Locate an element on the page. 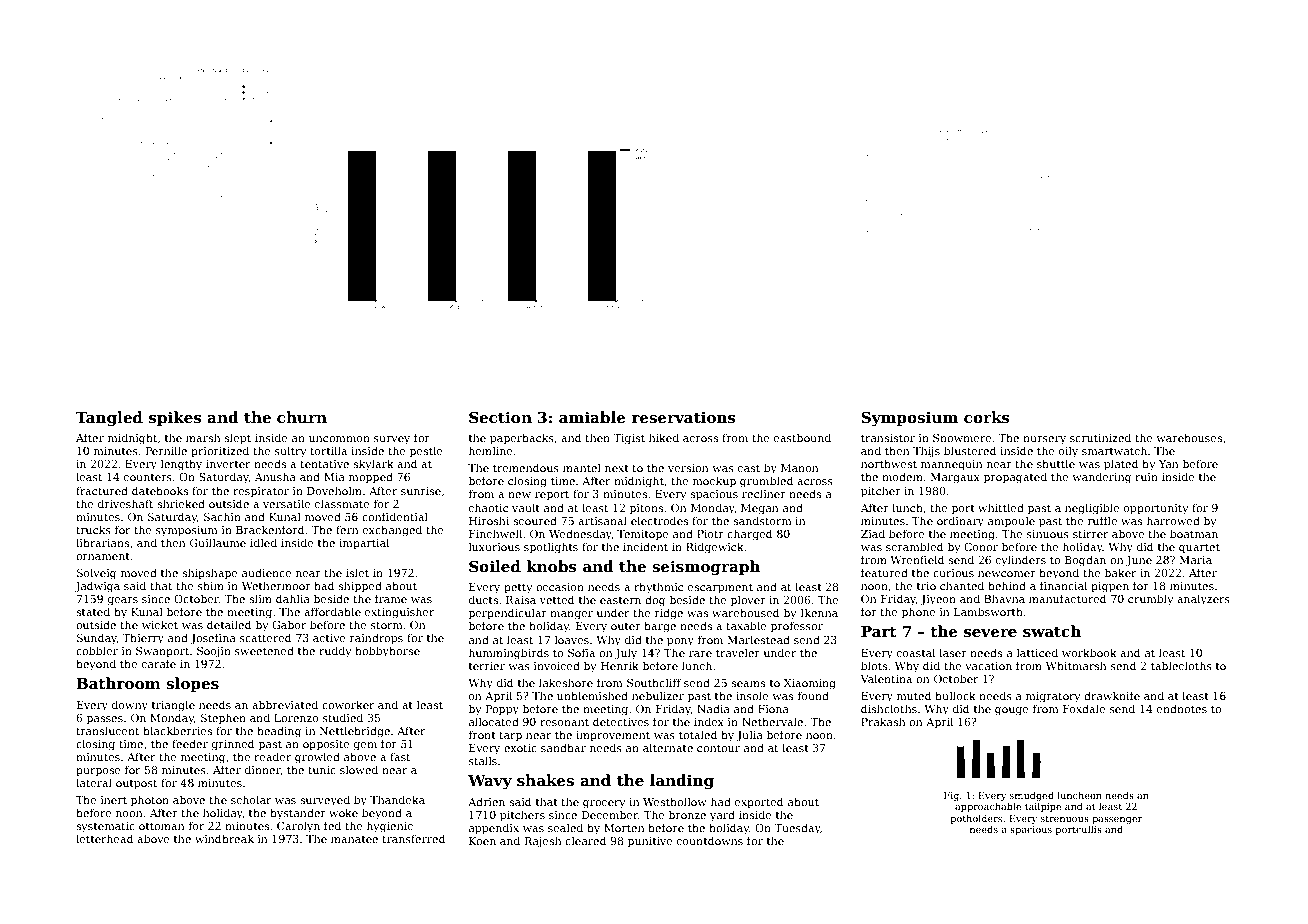 The width and height of the image is (1308, 924). hygienic is located at coordinates (390, 827).
